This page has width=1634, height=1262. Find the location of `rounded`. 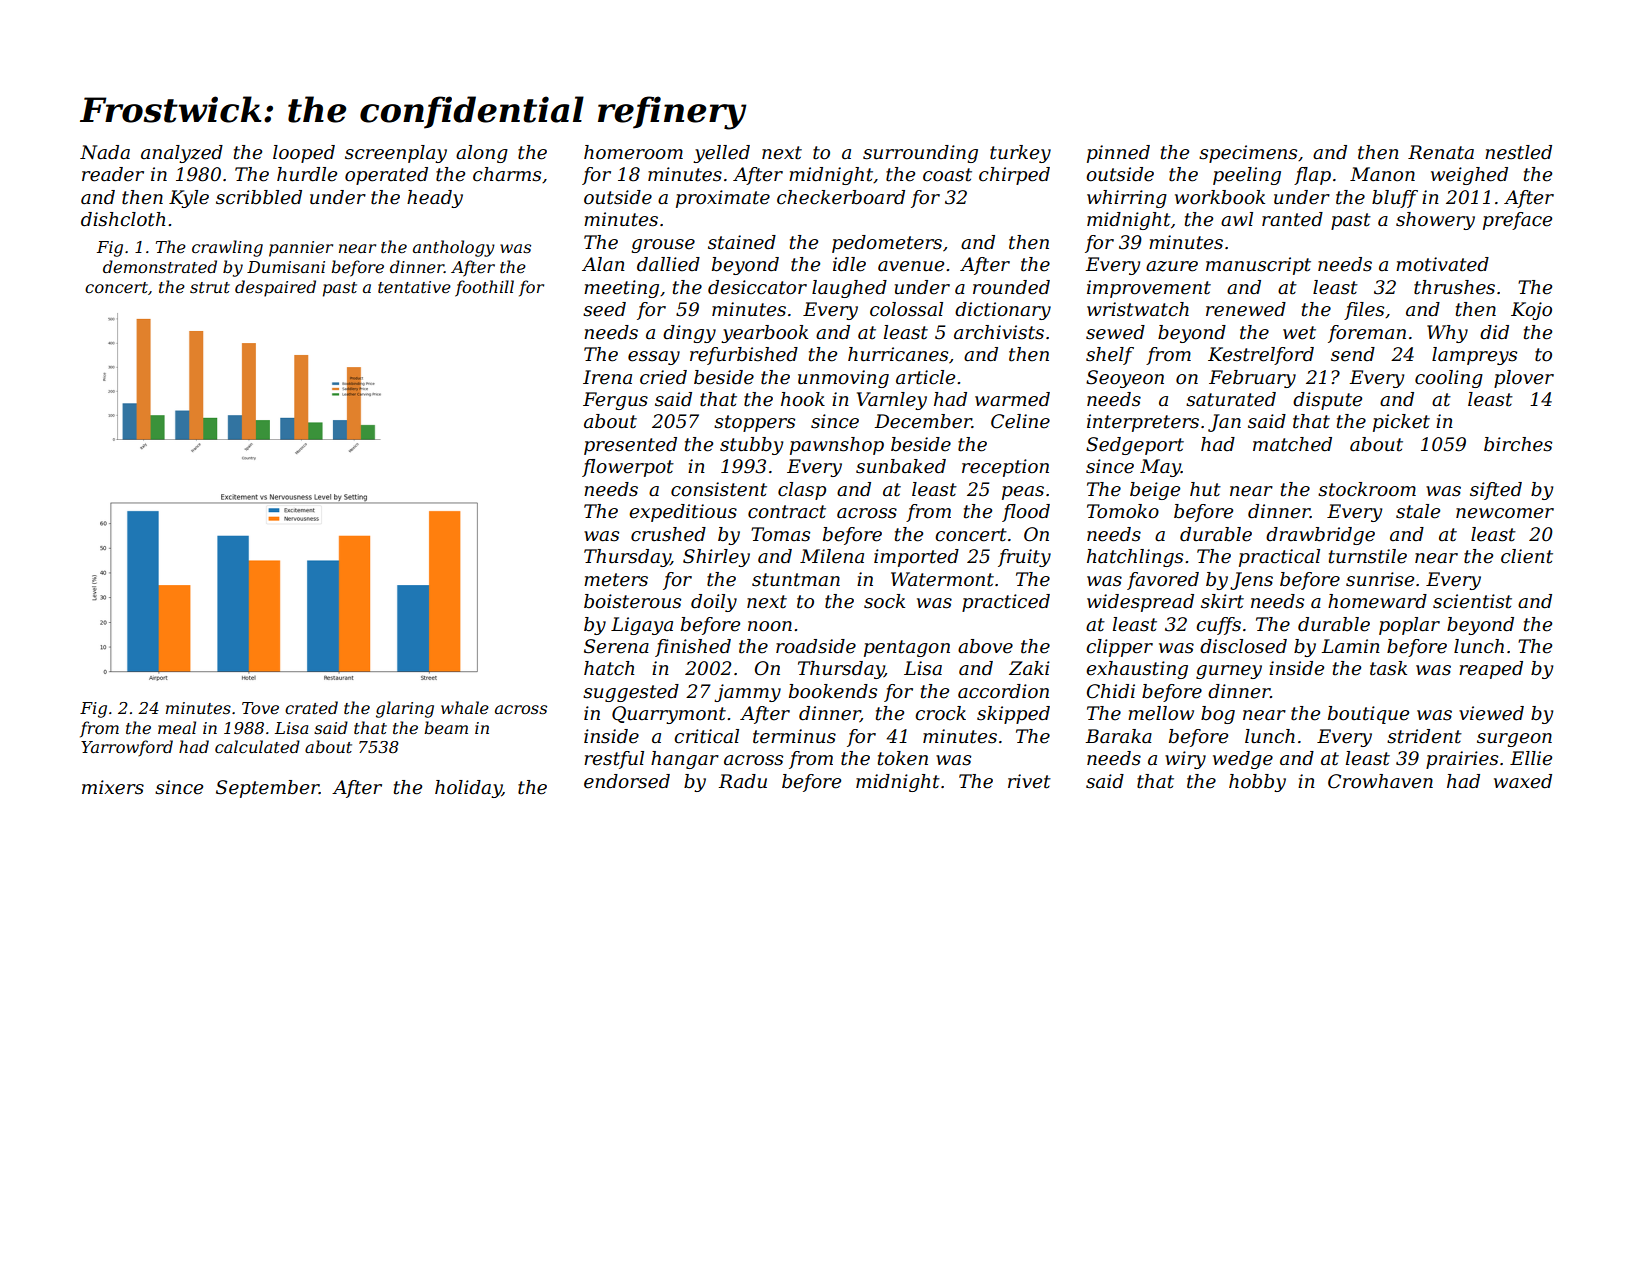

rounded is located at coordinates (1011, 287).
